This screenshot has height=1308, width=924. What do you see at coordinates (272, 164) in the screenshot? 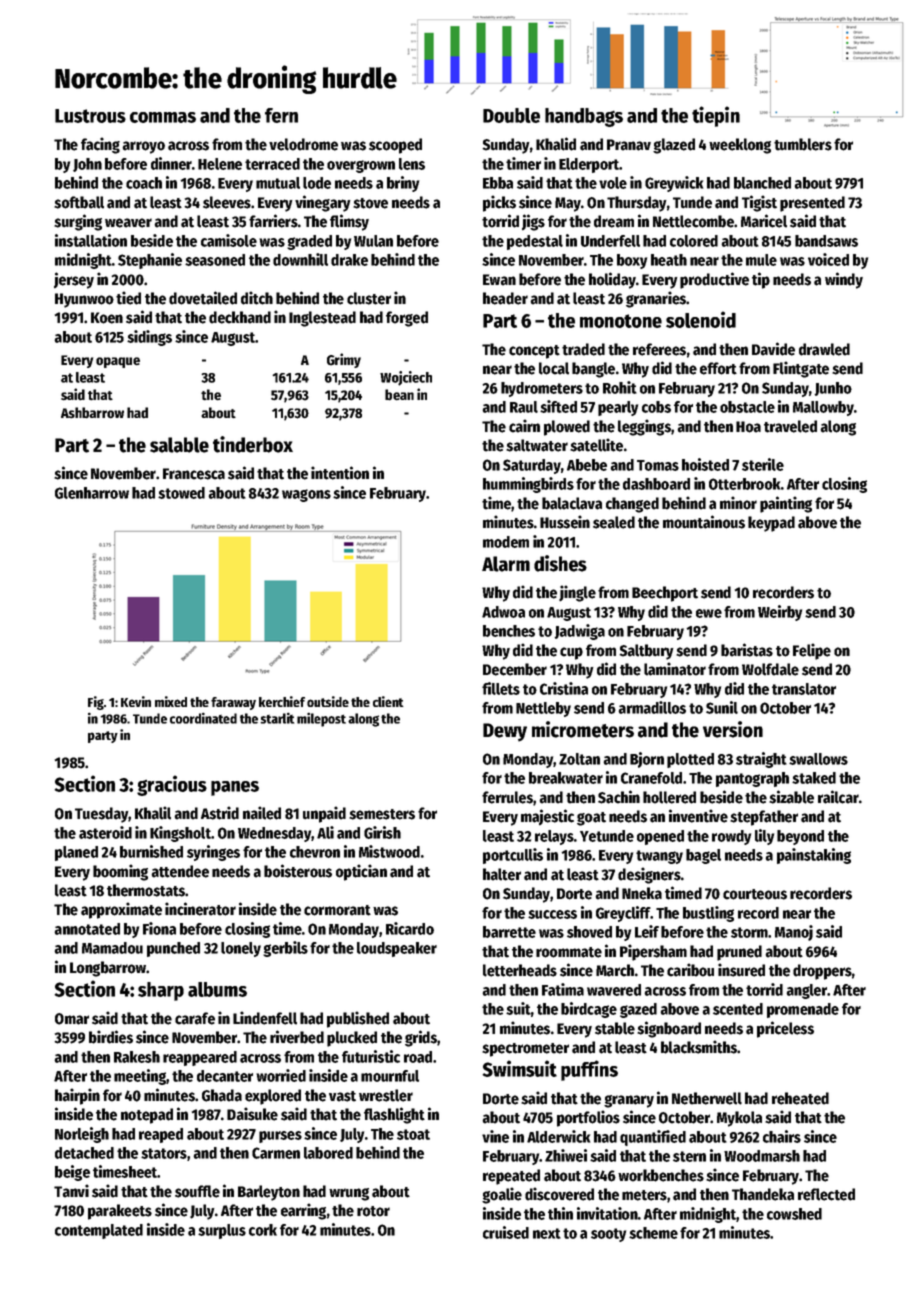
I see `terraced` at bounding box center [272, 164].
